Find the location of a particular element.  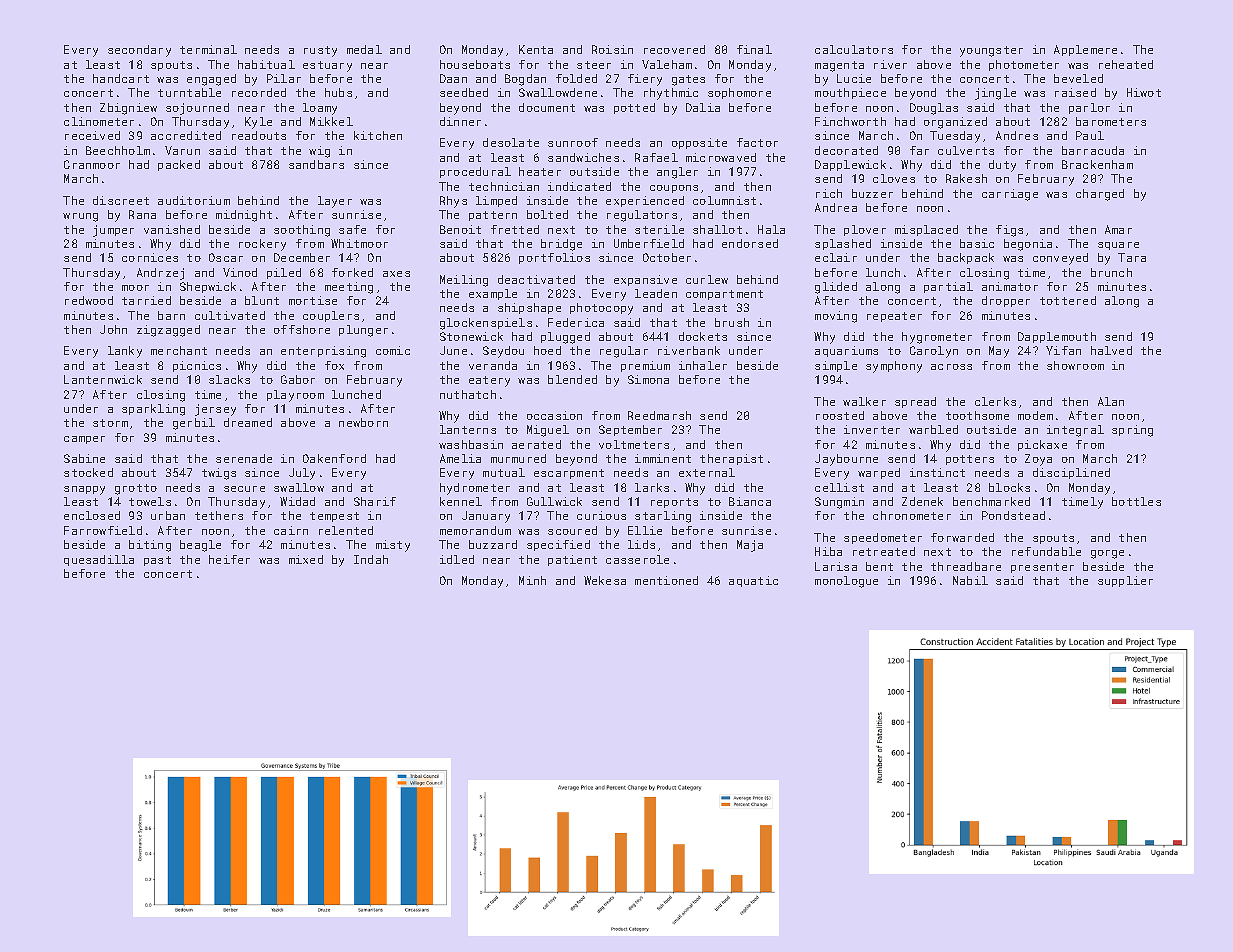

slacks is located at coordinates (229, 379).
